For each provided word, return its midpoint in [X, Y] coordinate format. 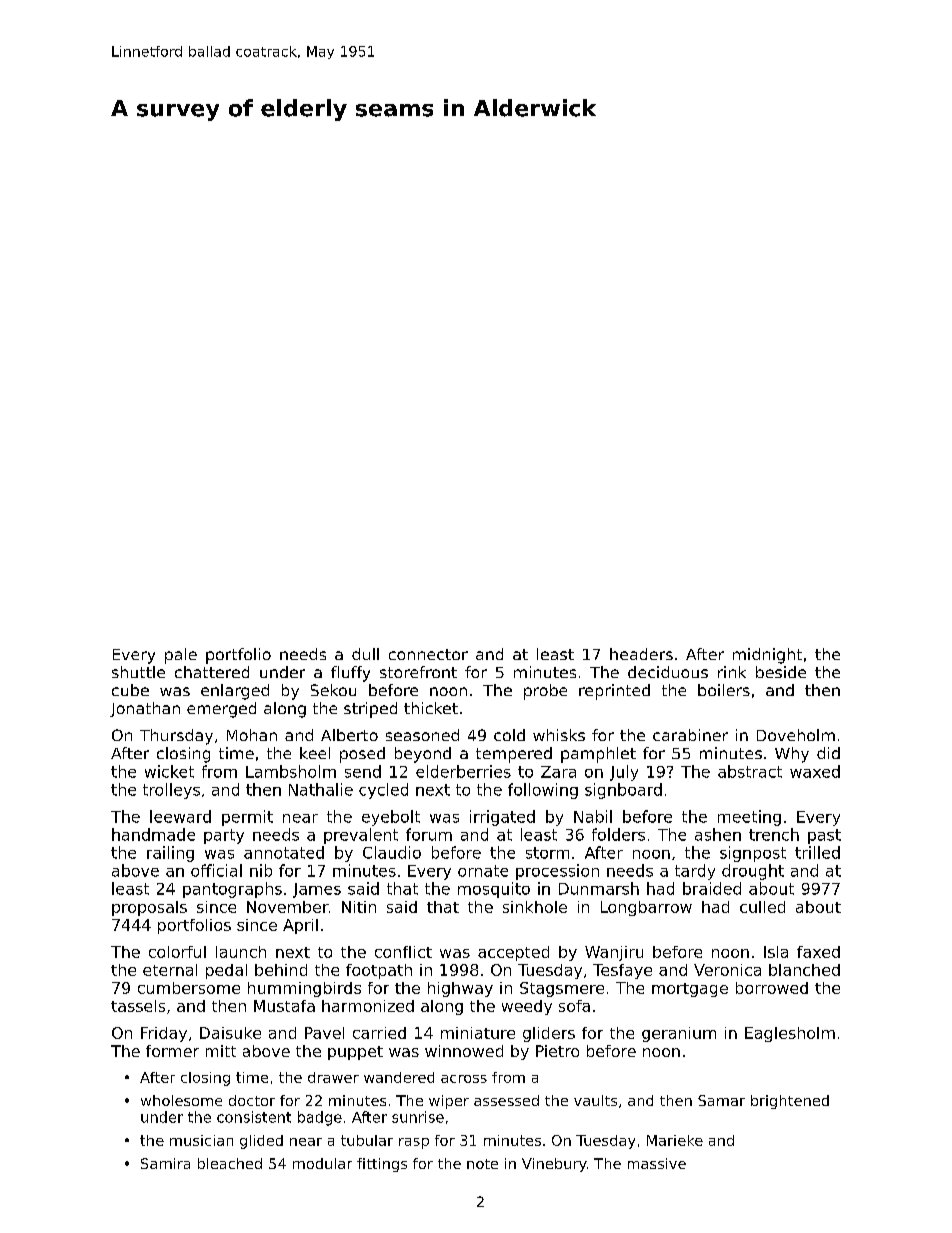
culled [762, 907]
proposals [149, 908]
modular [322, 1163]
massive [657, 1163]
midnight [767, 656]
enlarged [235, 692]
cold [509, 735]
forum [429, 834]
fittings [382, 1165]
